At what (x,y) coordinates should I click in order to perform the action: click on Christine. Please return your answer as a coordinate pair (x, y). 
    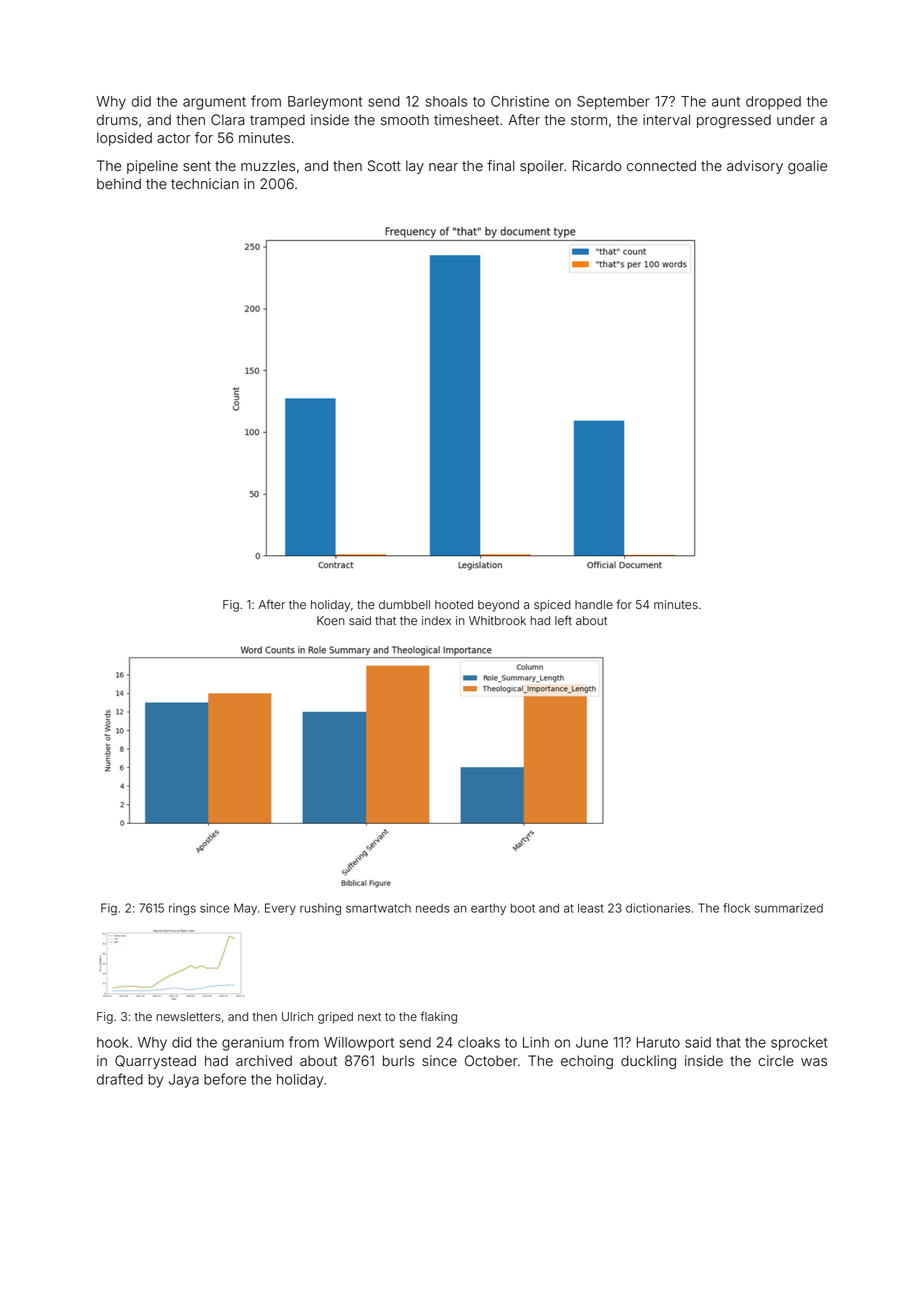
    Looking at the image, I should click on (520, 101).
